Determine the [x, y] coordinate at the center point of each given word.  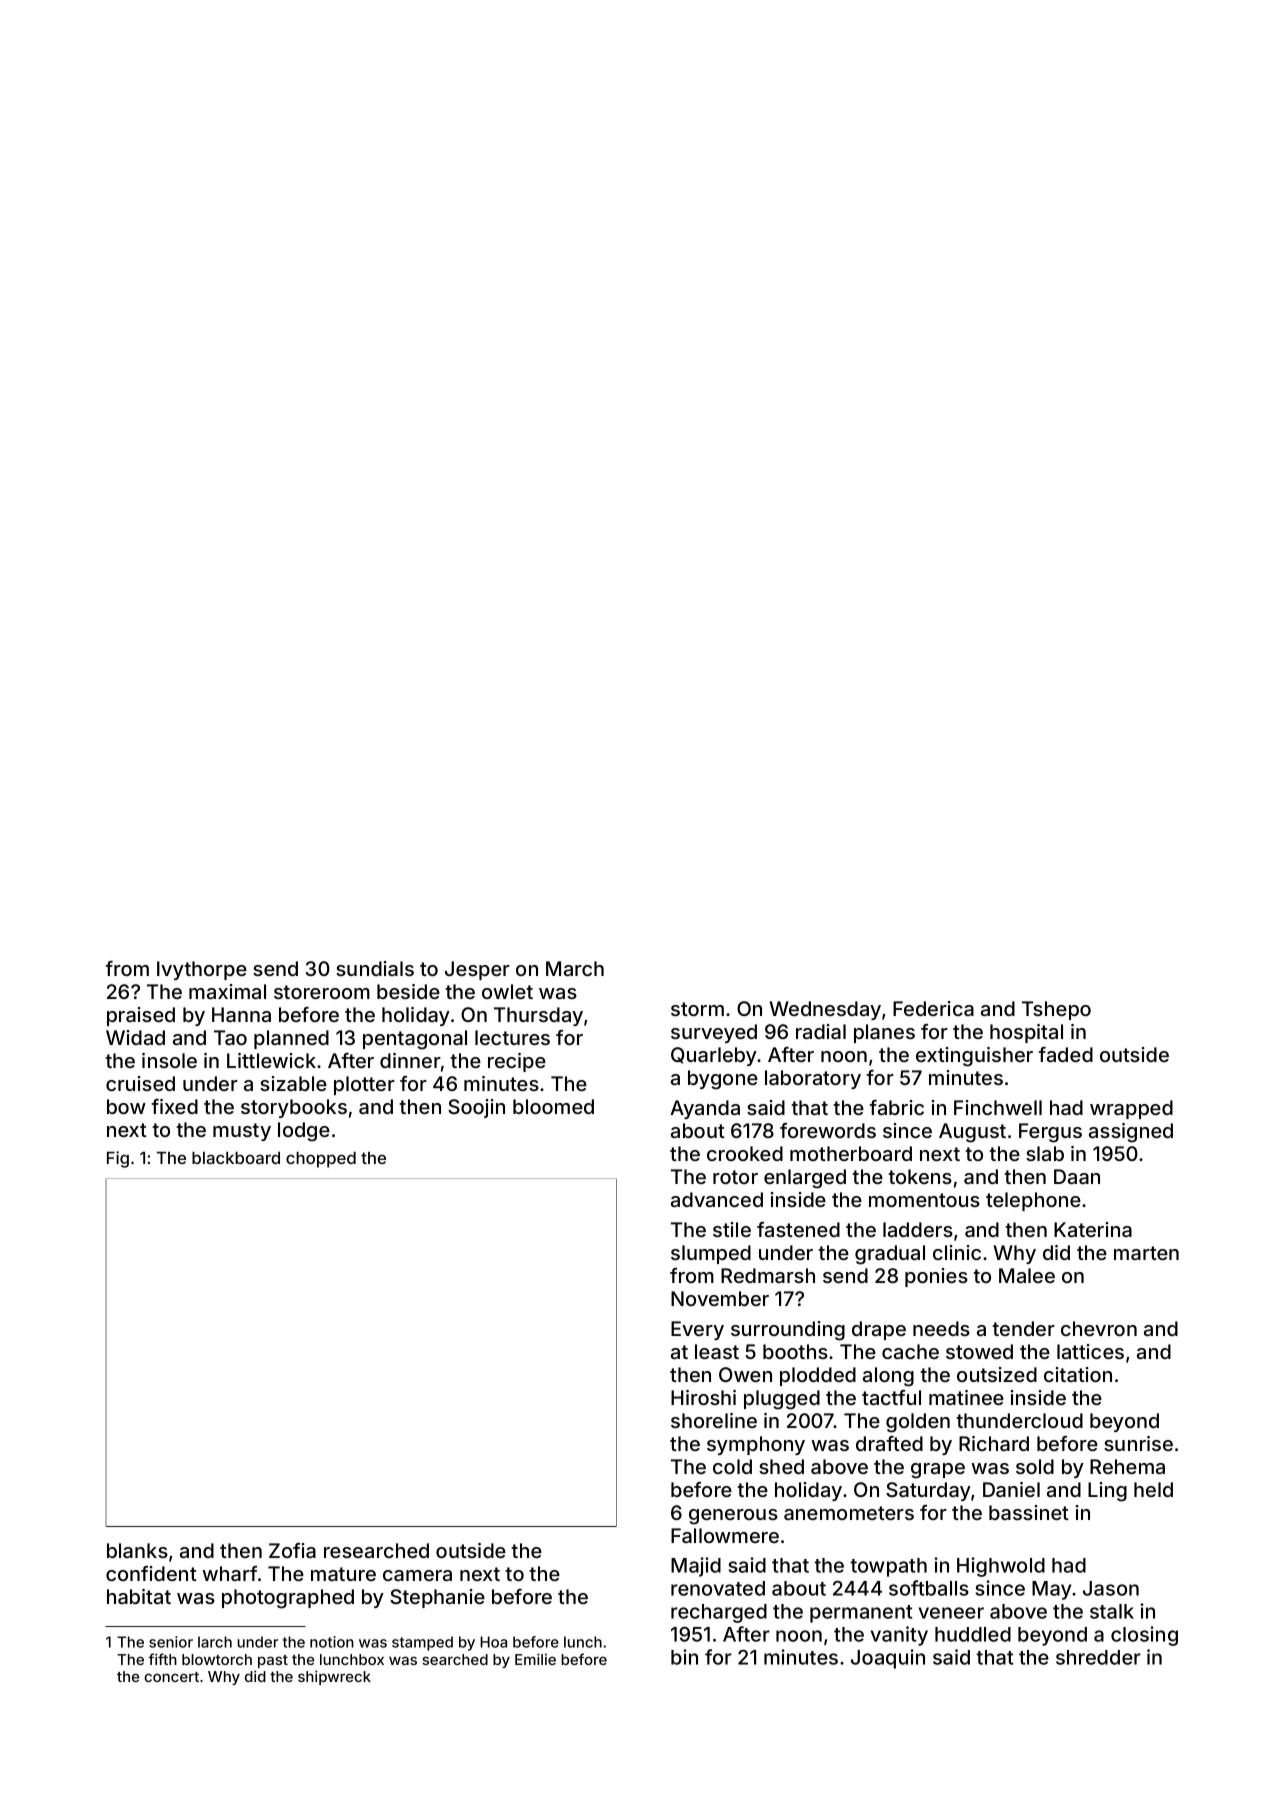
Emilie [535, 1659]
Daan [1077, 1176]
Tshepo [1056, 1010]
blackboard [236, 1158]
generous [733, 1517]
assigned [1131, 1133]
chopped [321, 1160]
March [575, 968]
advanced [717, 1199]
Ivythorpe [202, 970]
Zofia [292, 1550]
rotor [735, 1177]
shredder [1098, 1657]
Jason [1111, 1588]
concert [171, 1677]
